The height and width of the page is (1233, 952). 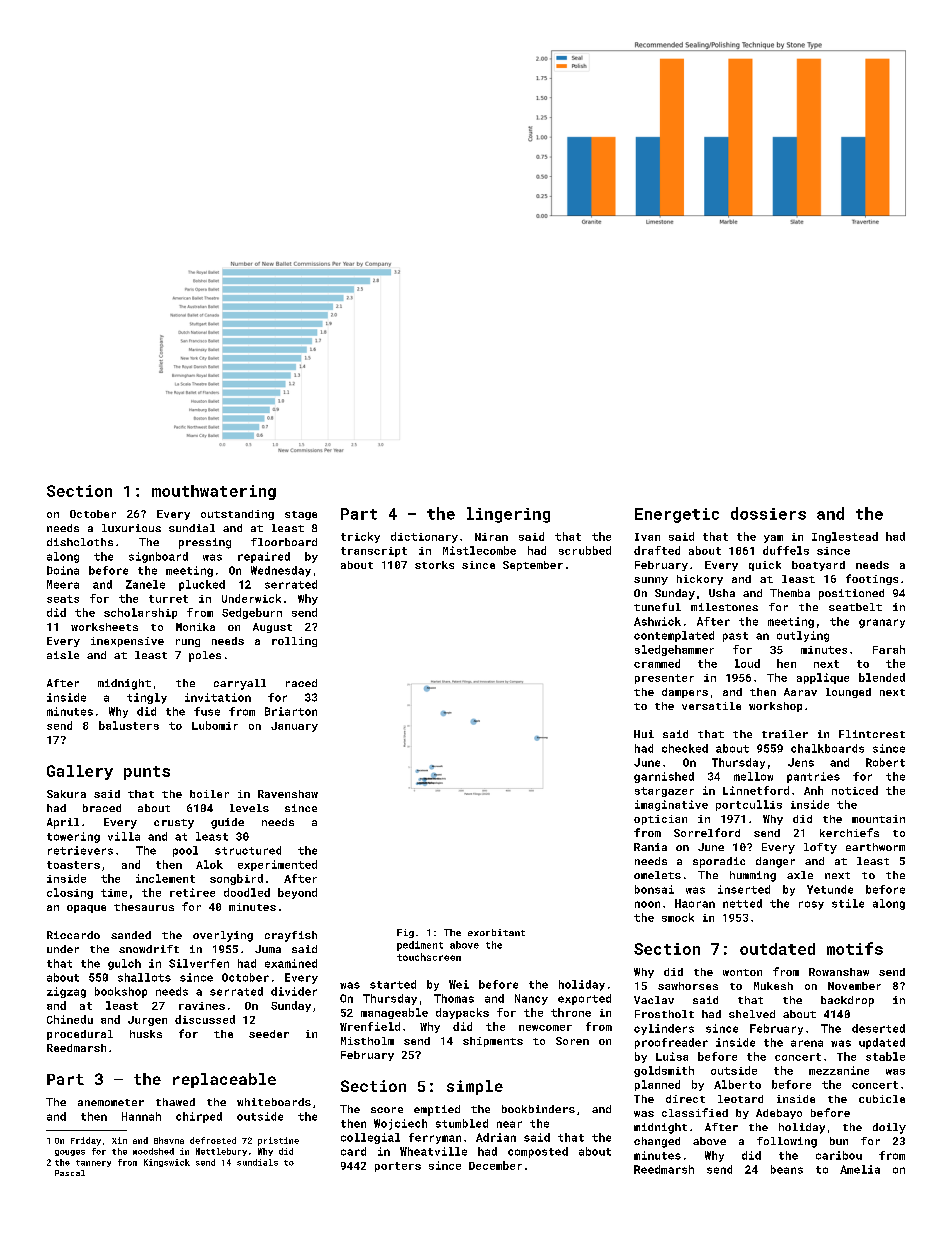 I want to click on anemometer, so click(x=111, y=1102).
